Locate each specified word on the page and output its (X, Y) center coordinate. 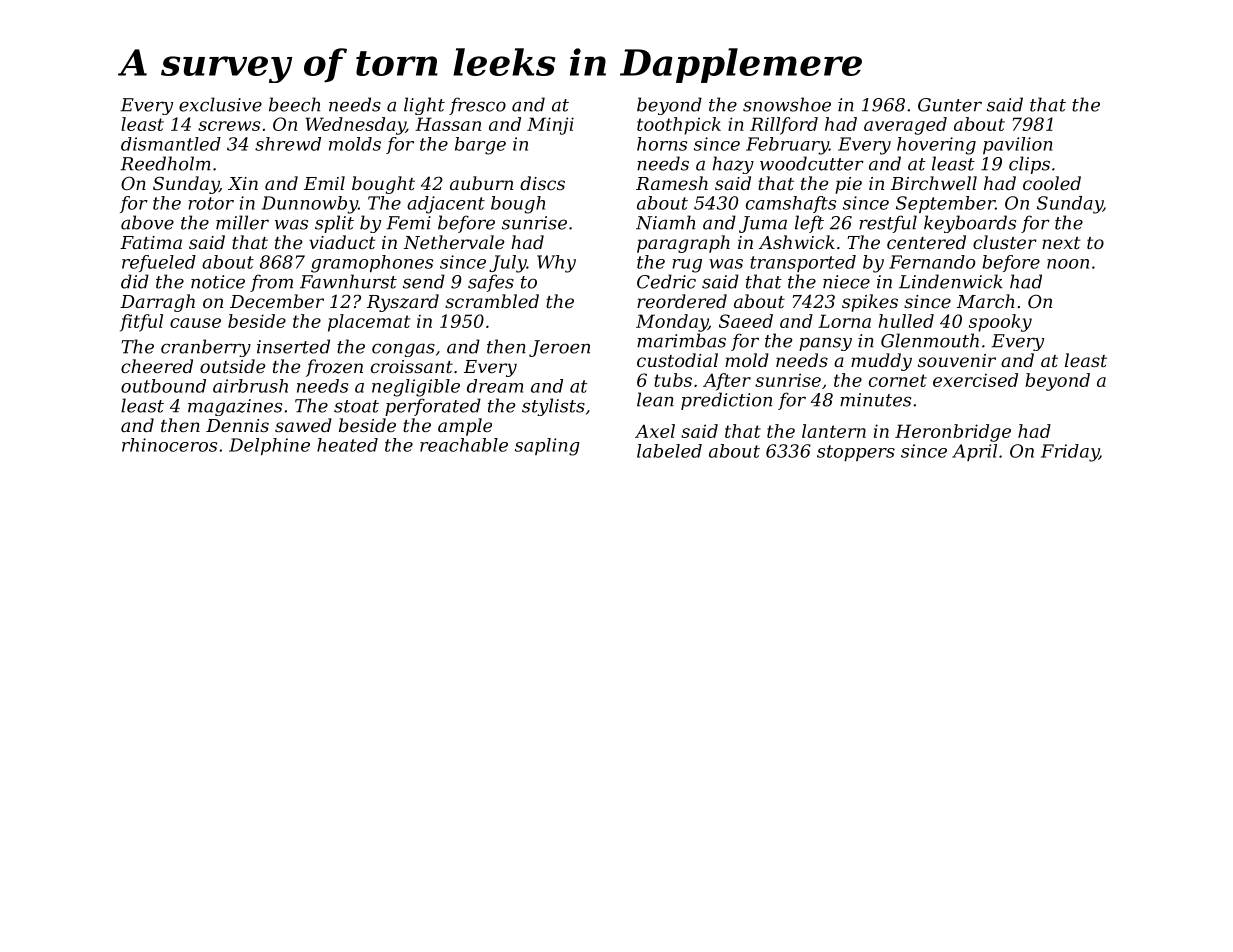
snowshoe (787, 104)
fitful (141, 323)
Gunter (950, 105)
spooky (1000, 323)
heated (347, 445)
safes (491, 283)
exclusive (220, 104)
